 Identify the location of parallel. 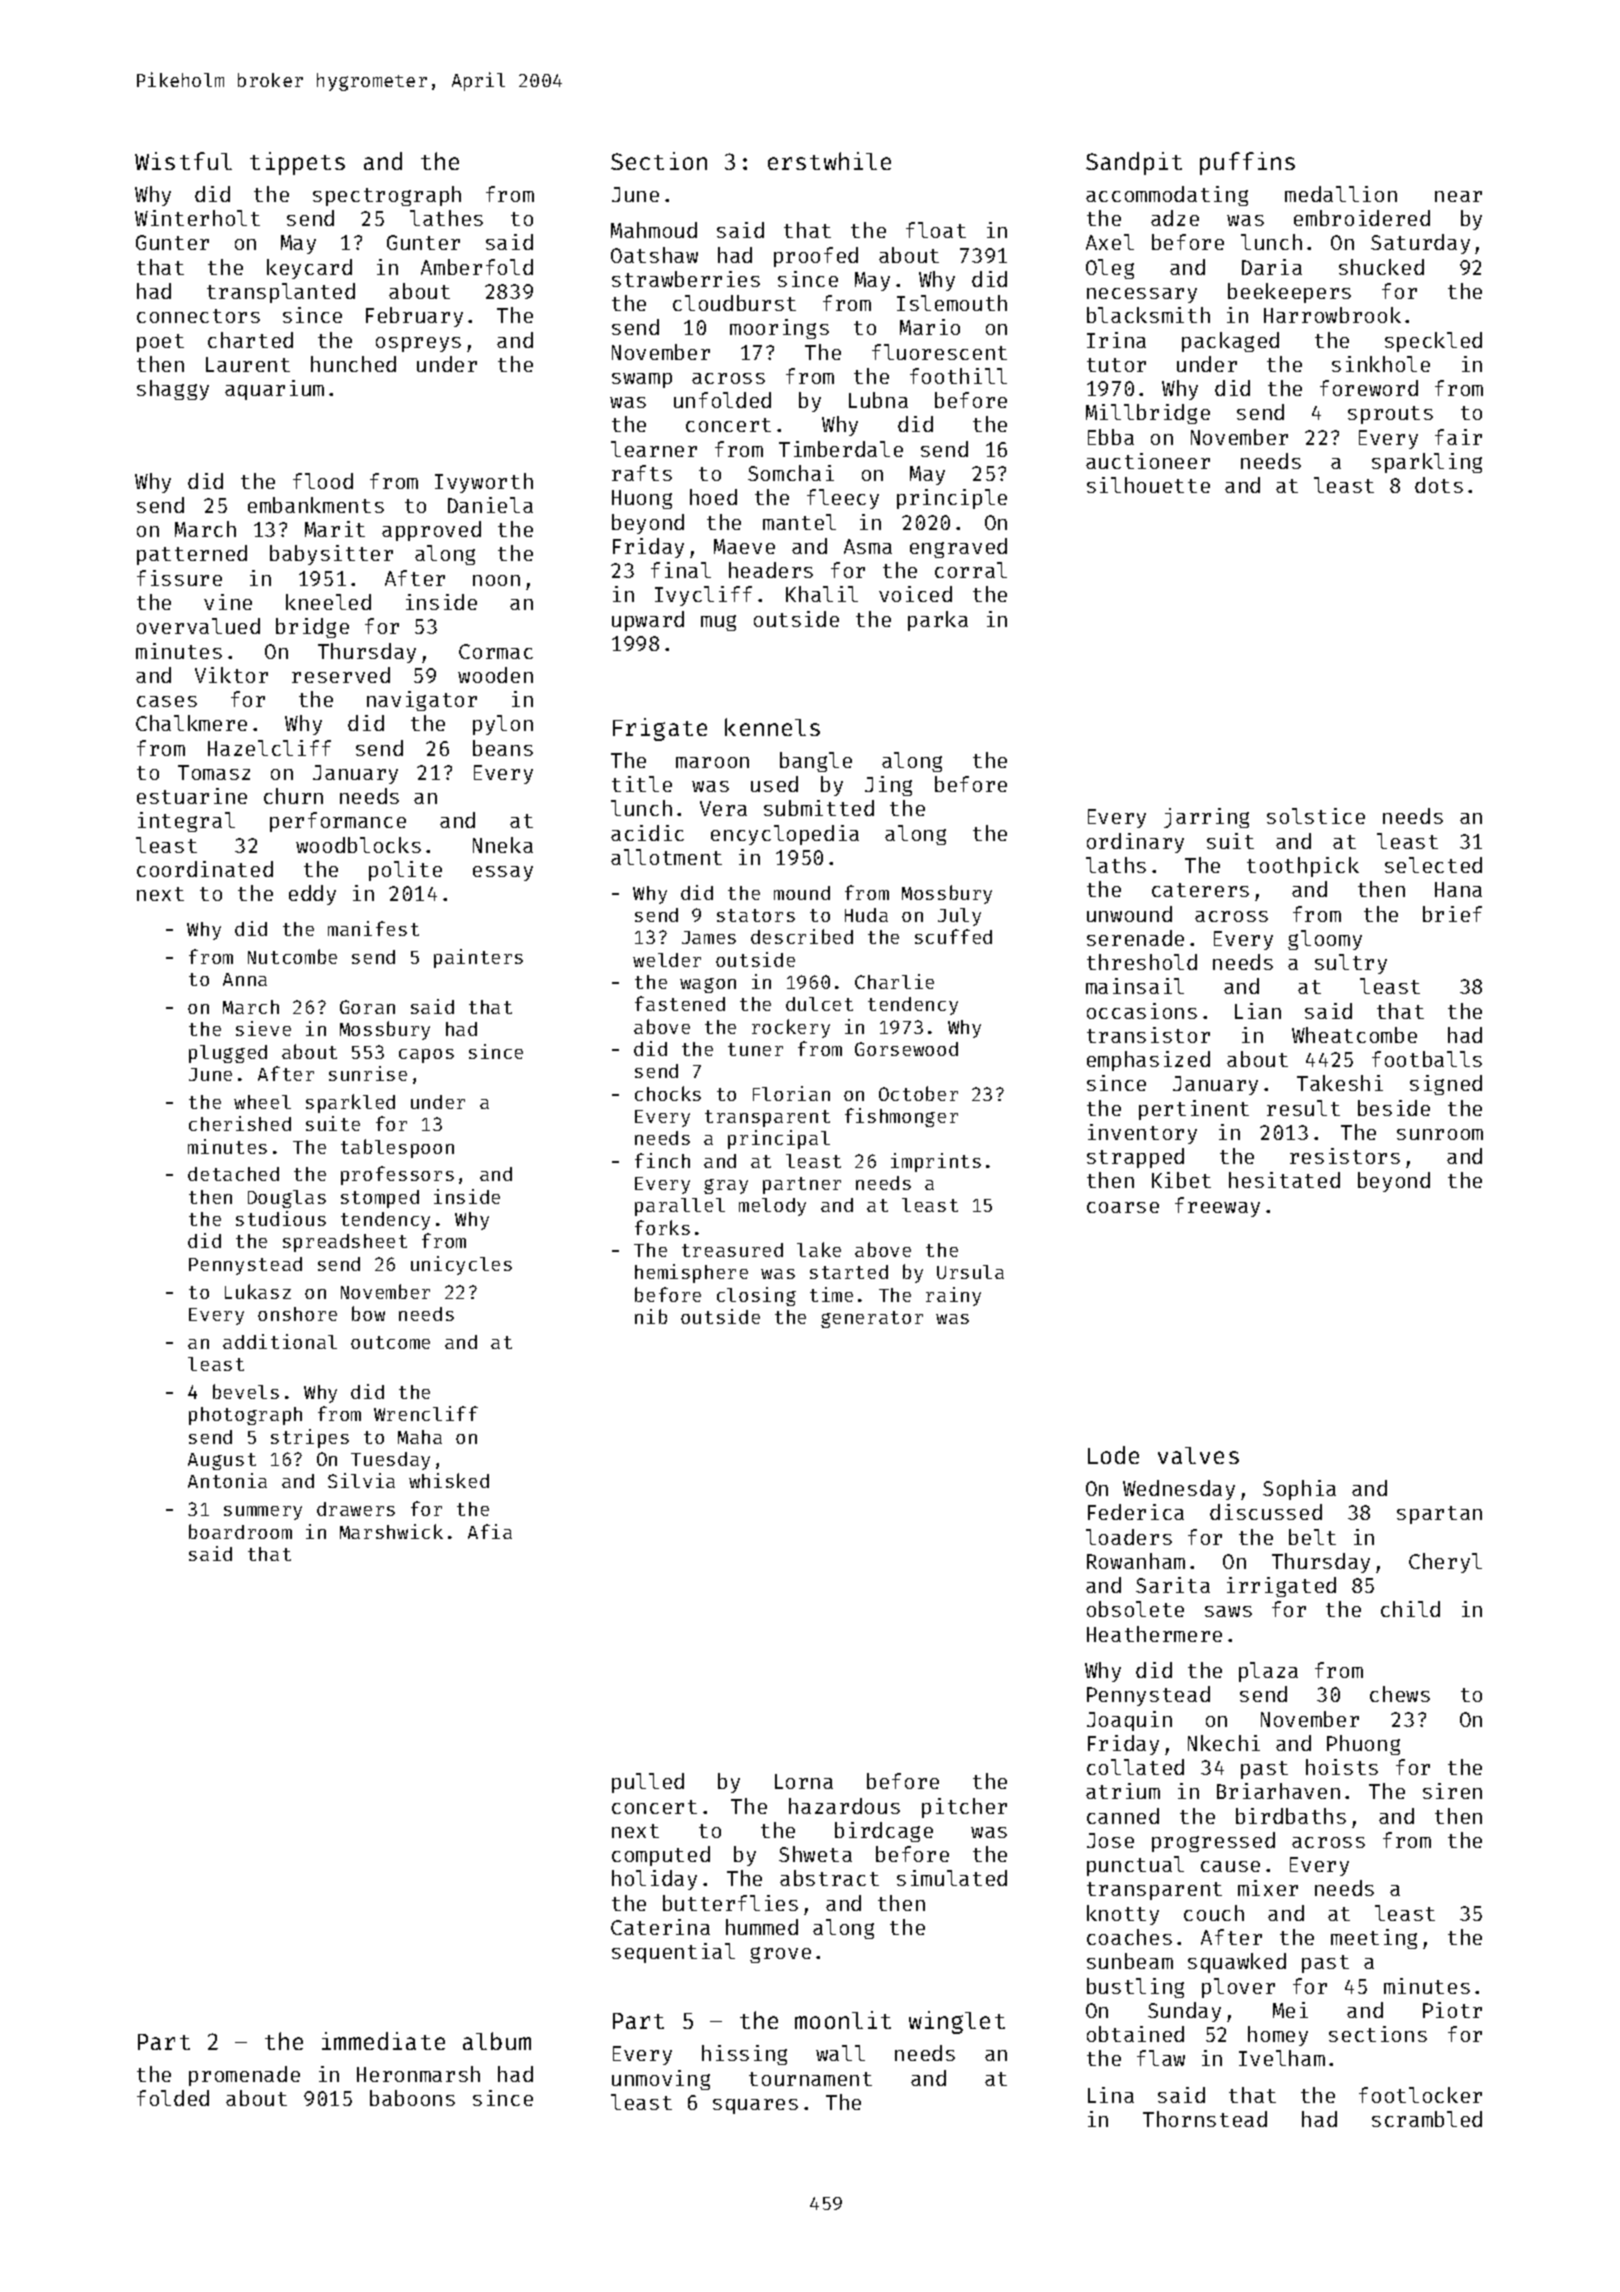
(680, 1207).
